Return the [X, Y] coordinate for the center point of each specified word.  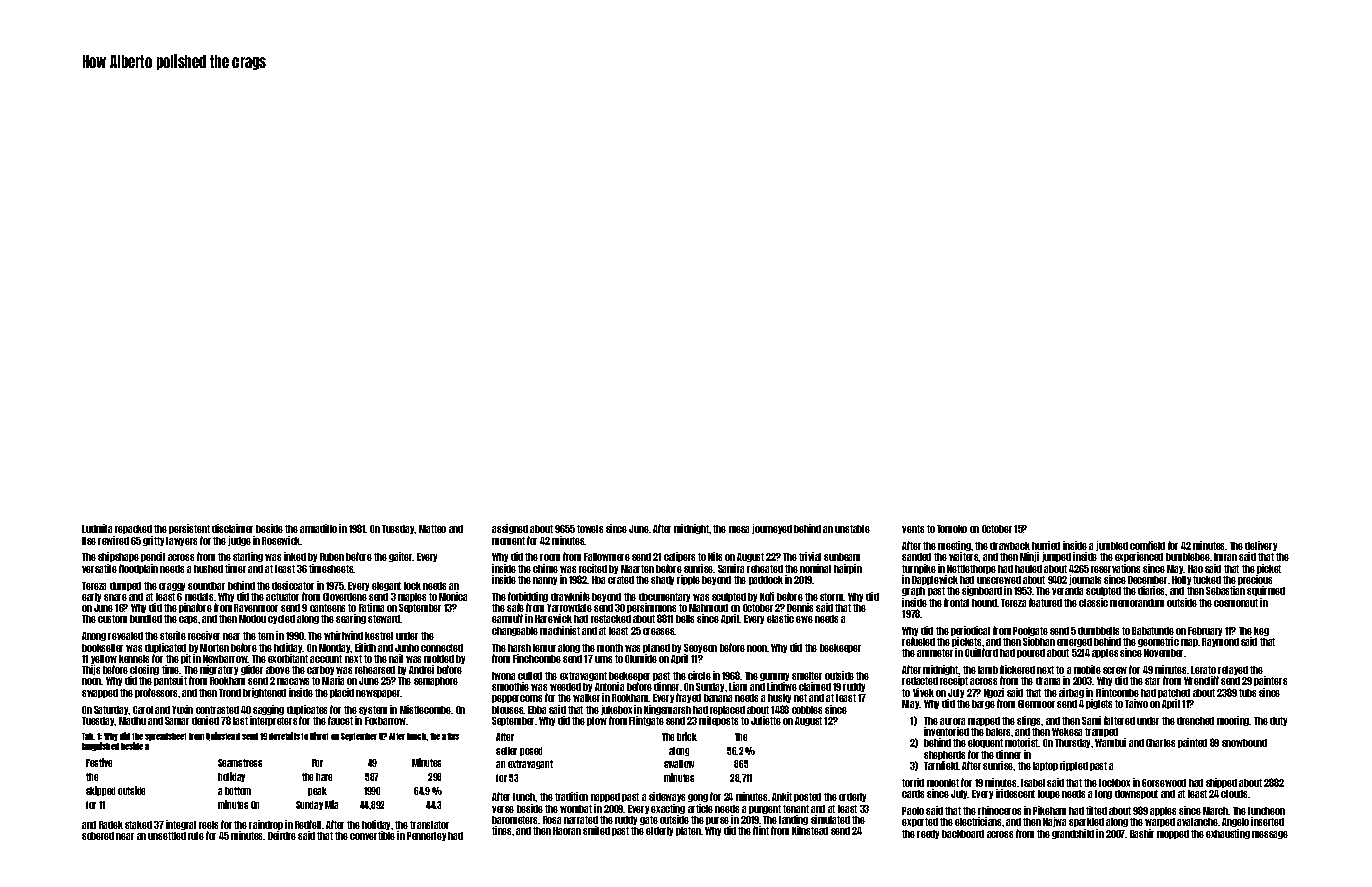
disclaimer [232, 528]
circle [699, 675]
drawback [1010, 546]
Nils [715, 556]
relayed [1233, 670]
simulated [830, 819]
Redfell [308, 824]
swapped [100, 693]
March [1215, 811]
